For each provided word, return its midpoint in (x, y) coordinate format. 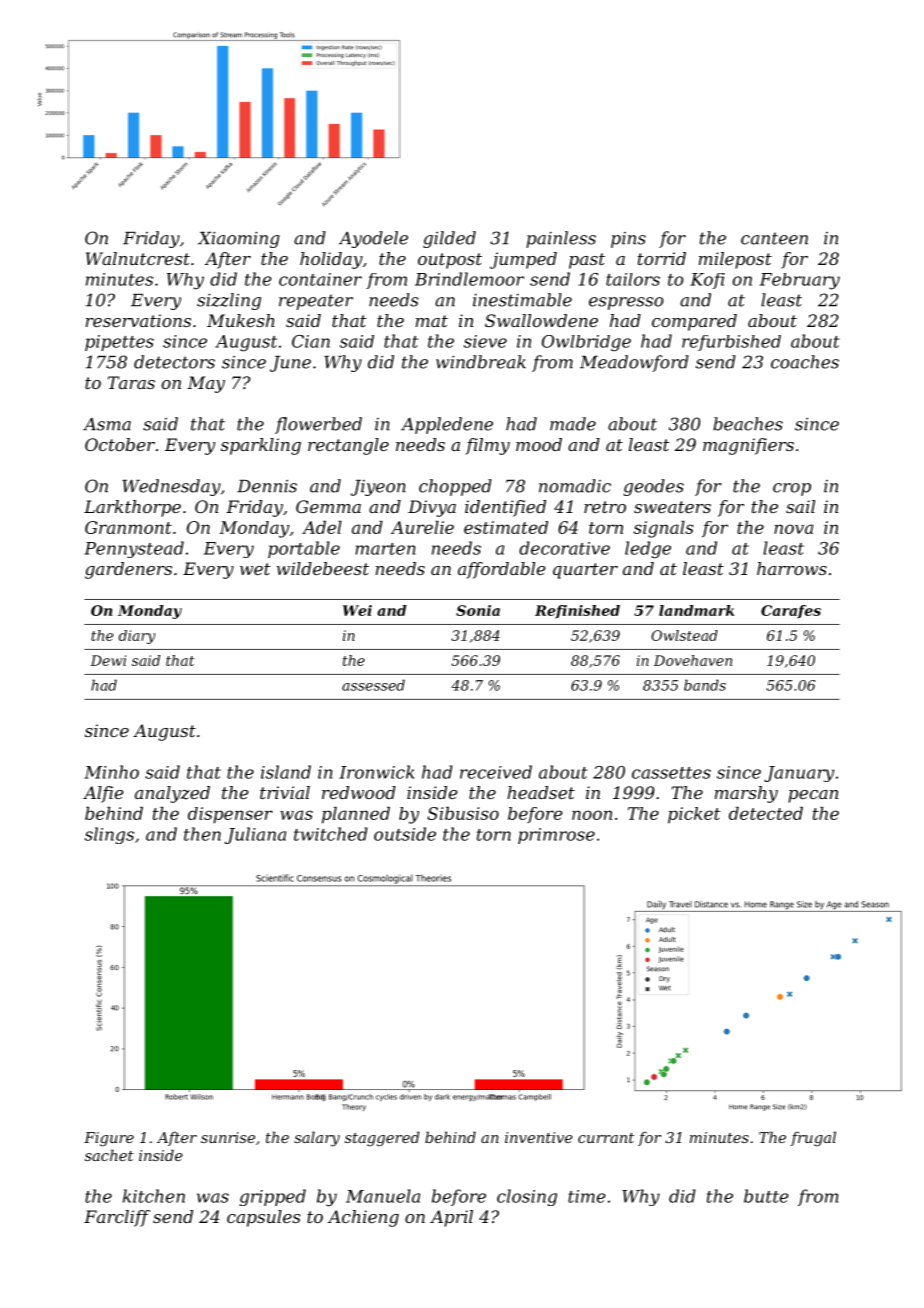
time (587, 1196)
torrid (662, 258)
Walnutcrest (138, 258)
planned (356, 815)
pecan (813, 796)
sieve (485, 341)
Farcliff (117, 1218)
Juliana (255, 835)
